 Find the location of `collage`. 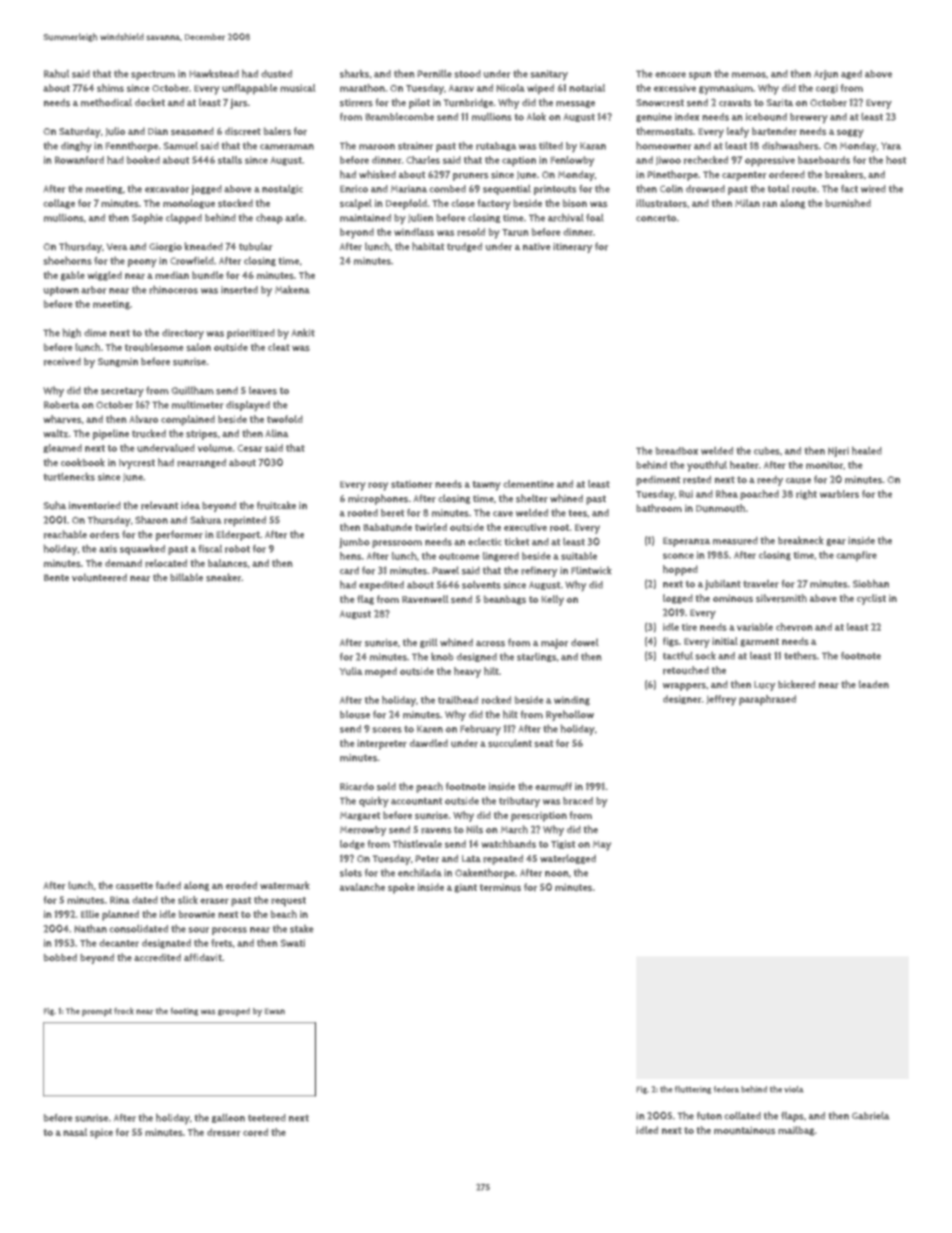

collage is located at coordinates (59, 204).
